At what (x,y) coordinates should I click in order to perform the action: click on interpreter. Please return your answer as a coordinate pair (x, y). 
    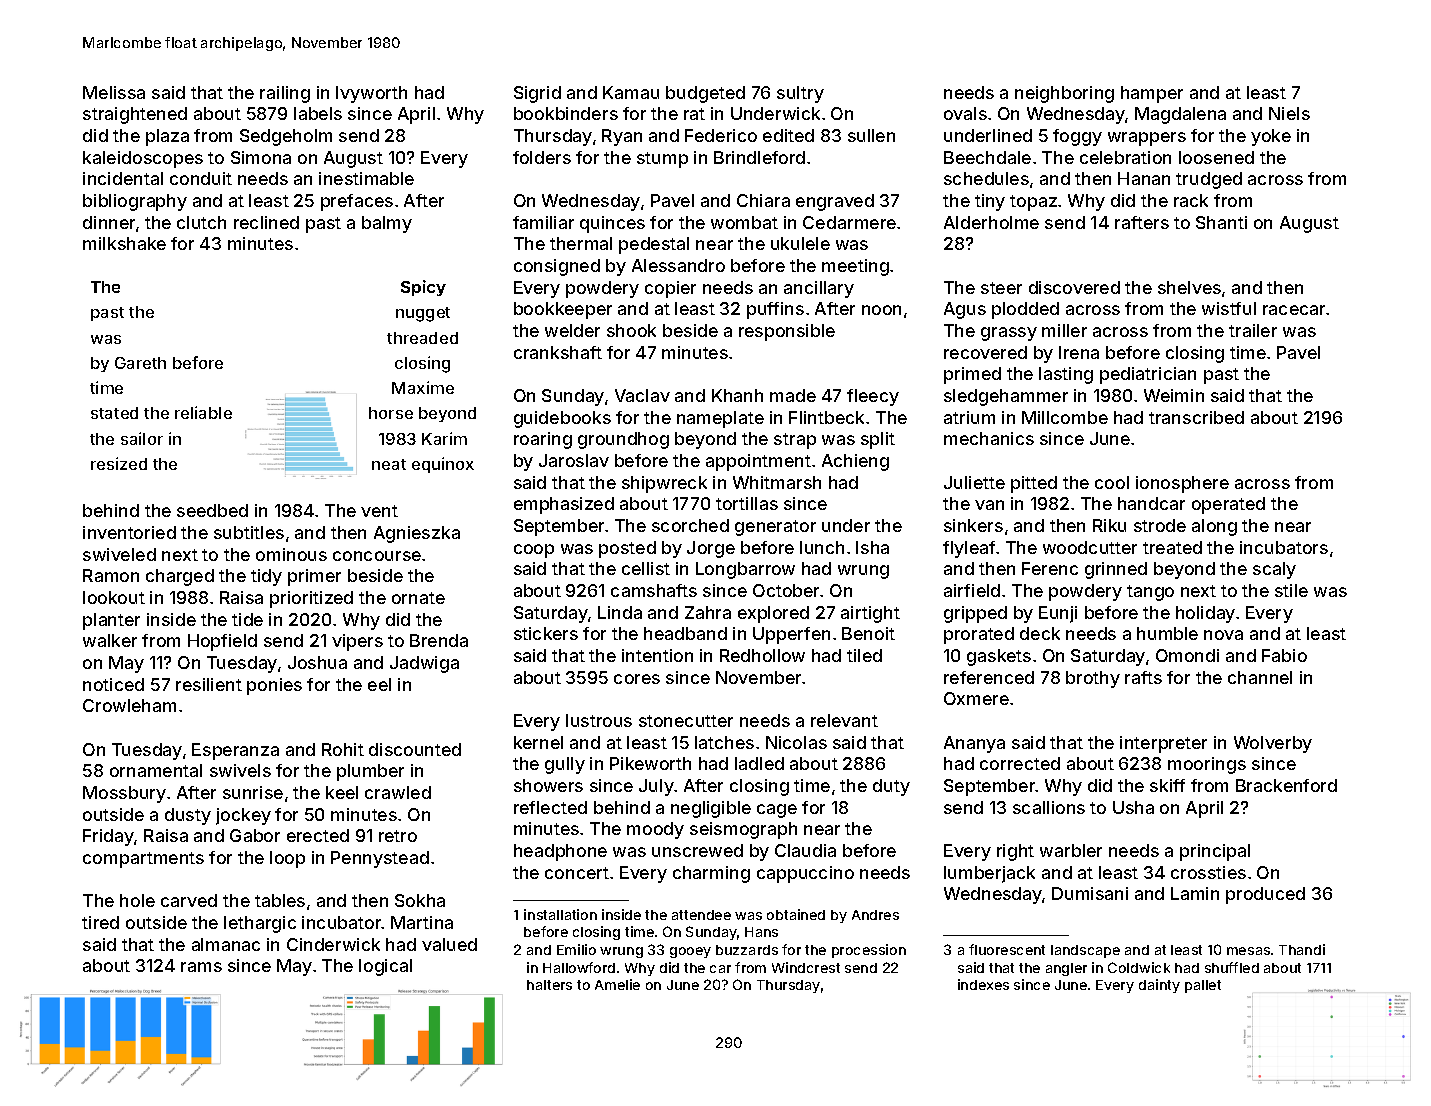
    Looking at the image, I should click on (1163, 744).
